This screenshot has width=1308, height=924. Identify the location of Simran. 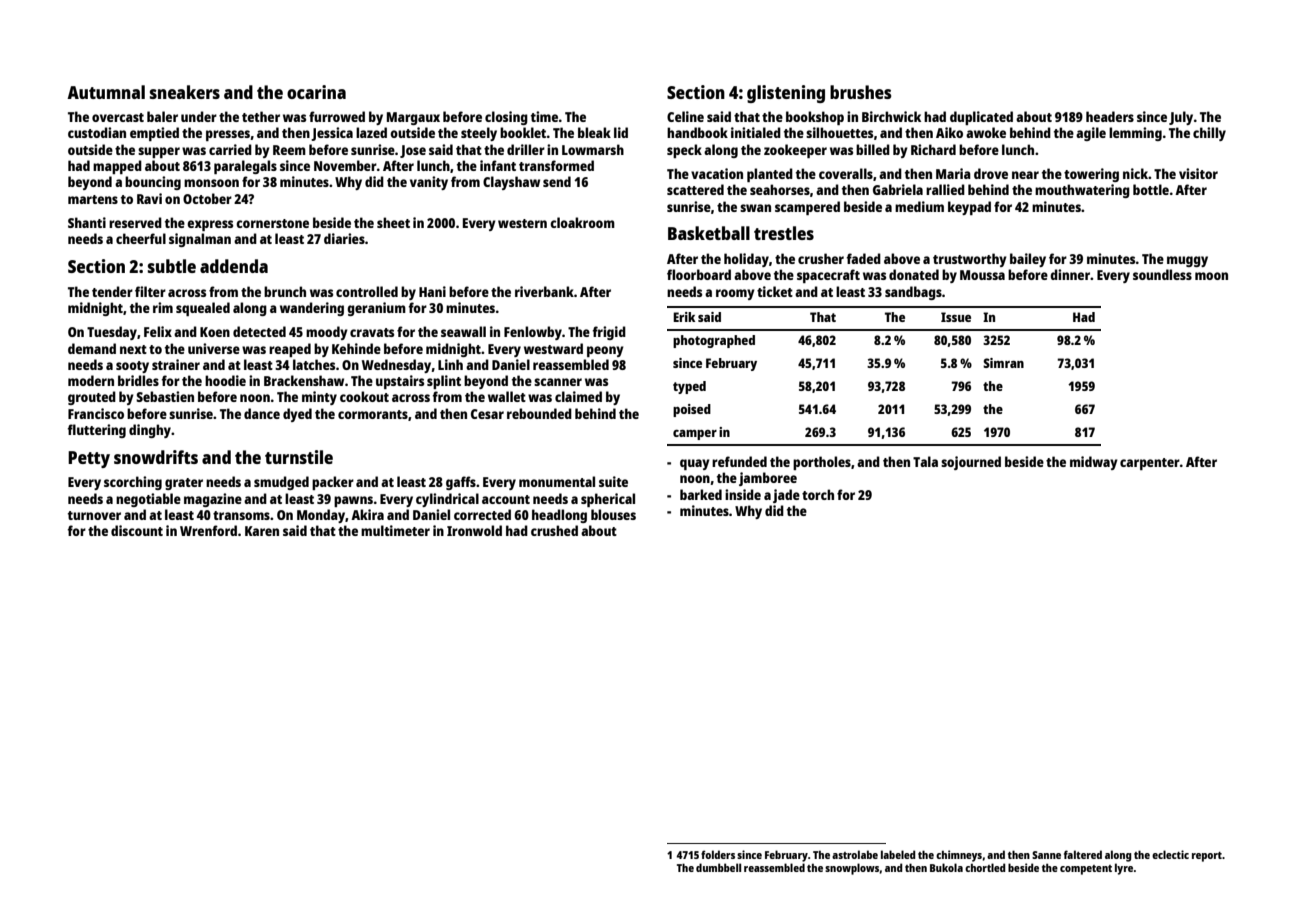
(1003, 363).
